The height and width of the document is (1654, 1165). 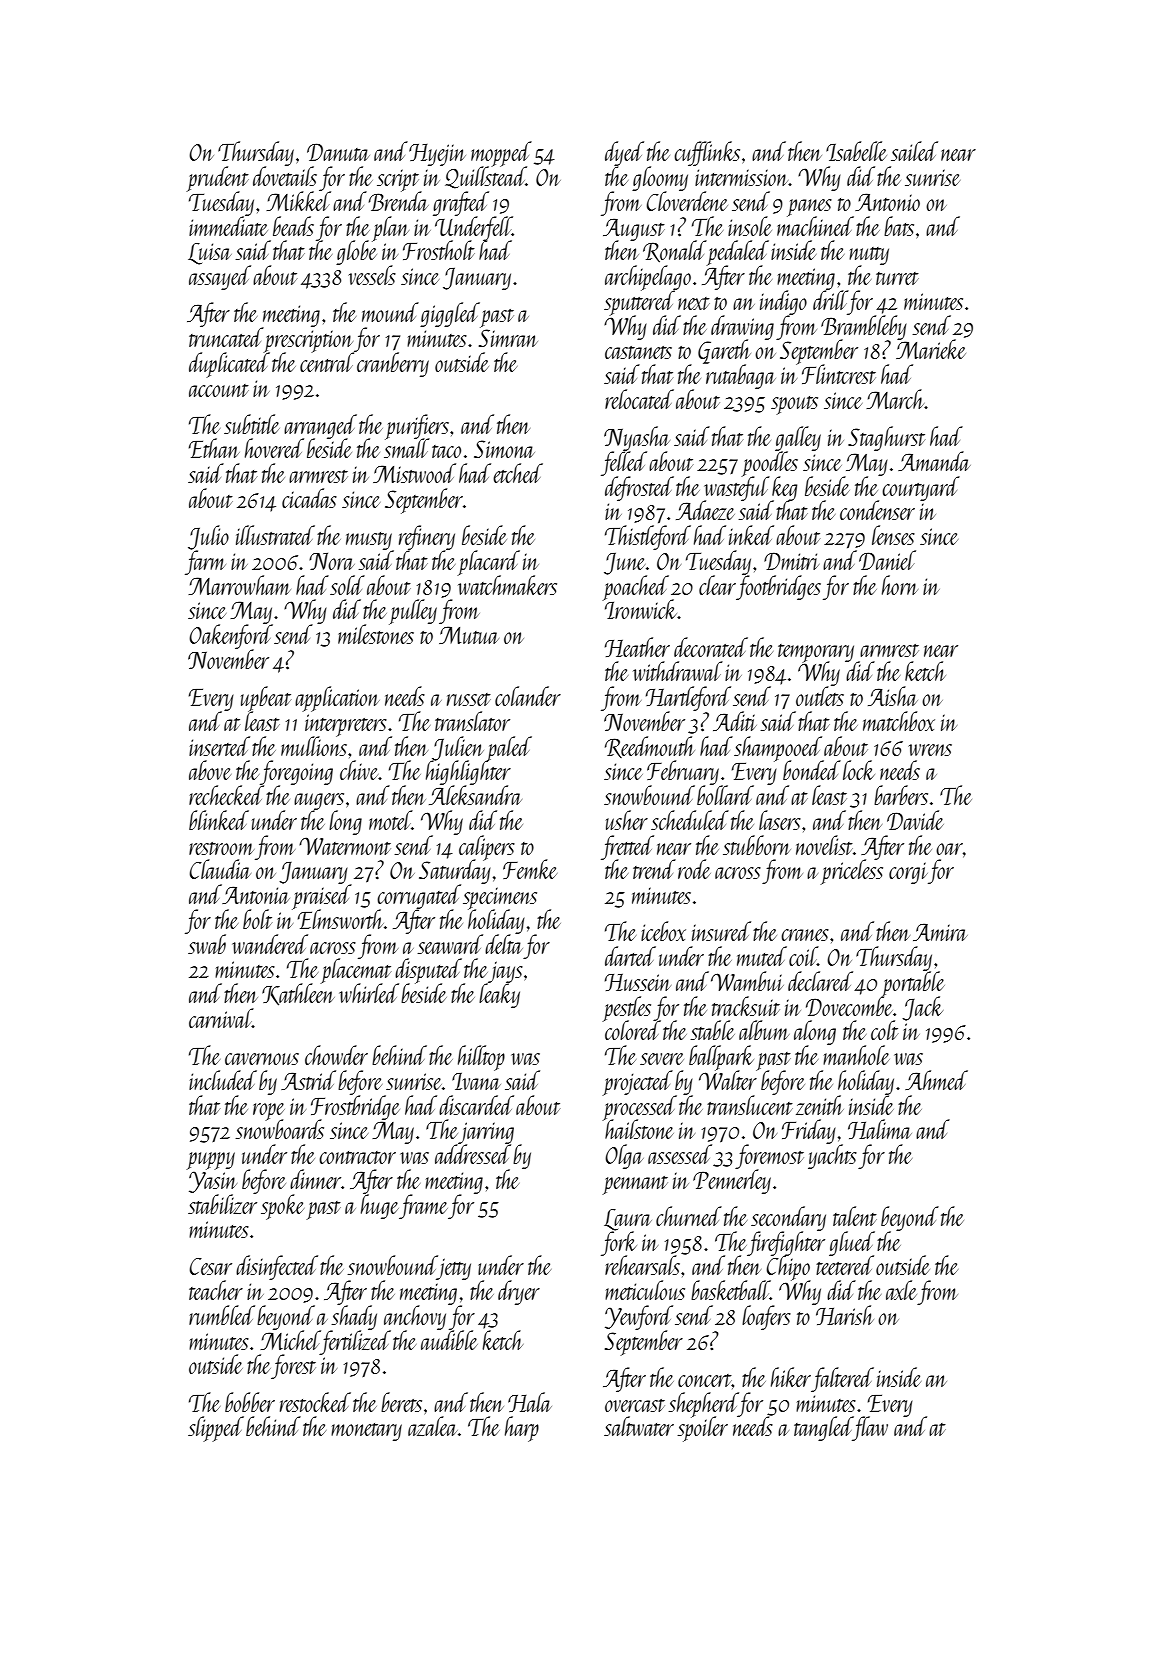 What do you see at coordinates (899, 226) in the document?
I see `bats` at bounding box center [899, 226].
